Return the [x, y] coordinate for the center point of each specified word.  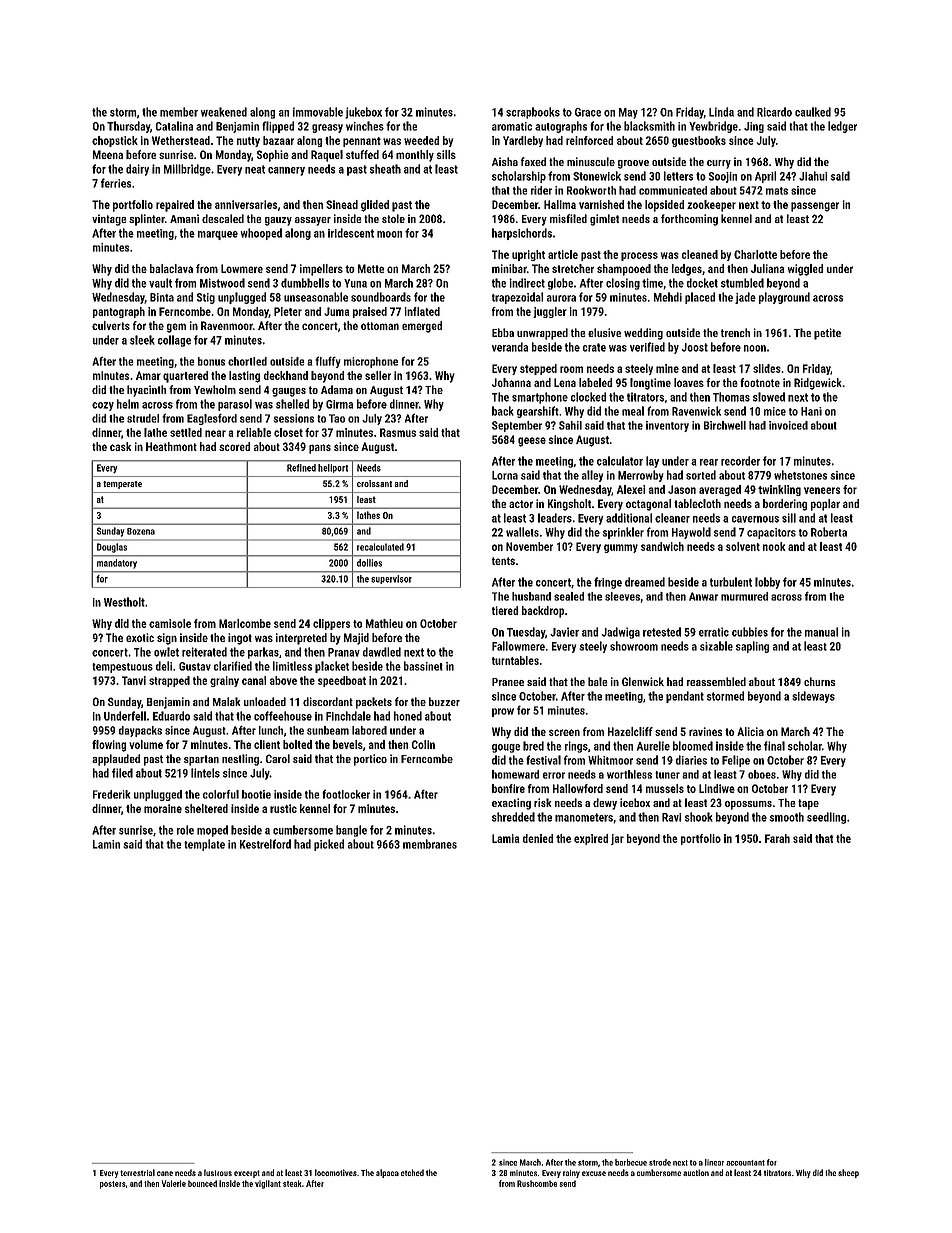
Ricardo [774, 112]
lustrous [218, 1172]
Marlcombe [245, 623]
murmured [744, 596]
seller [378, 375]
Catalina [174, 126]
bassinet [423, 666]
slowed [769, 397]
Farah [777, 838]
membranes [430, 844]
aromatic [512, 126]
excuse [594, 1173]
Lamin [106, 844]
